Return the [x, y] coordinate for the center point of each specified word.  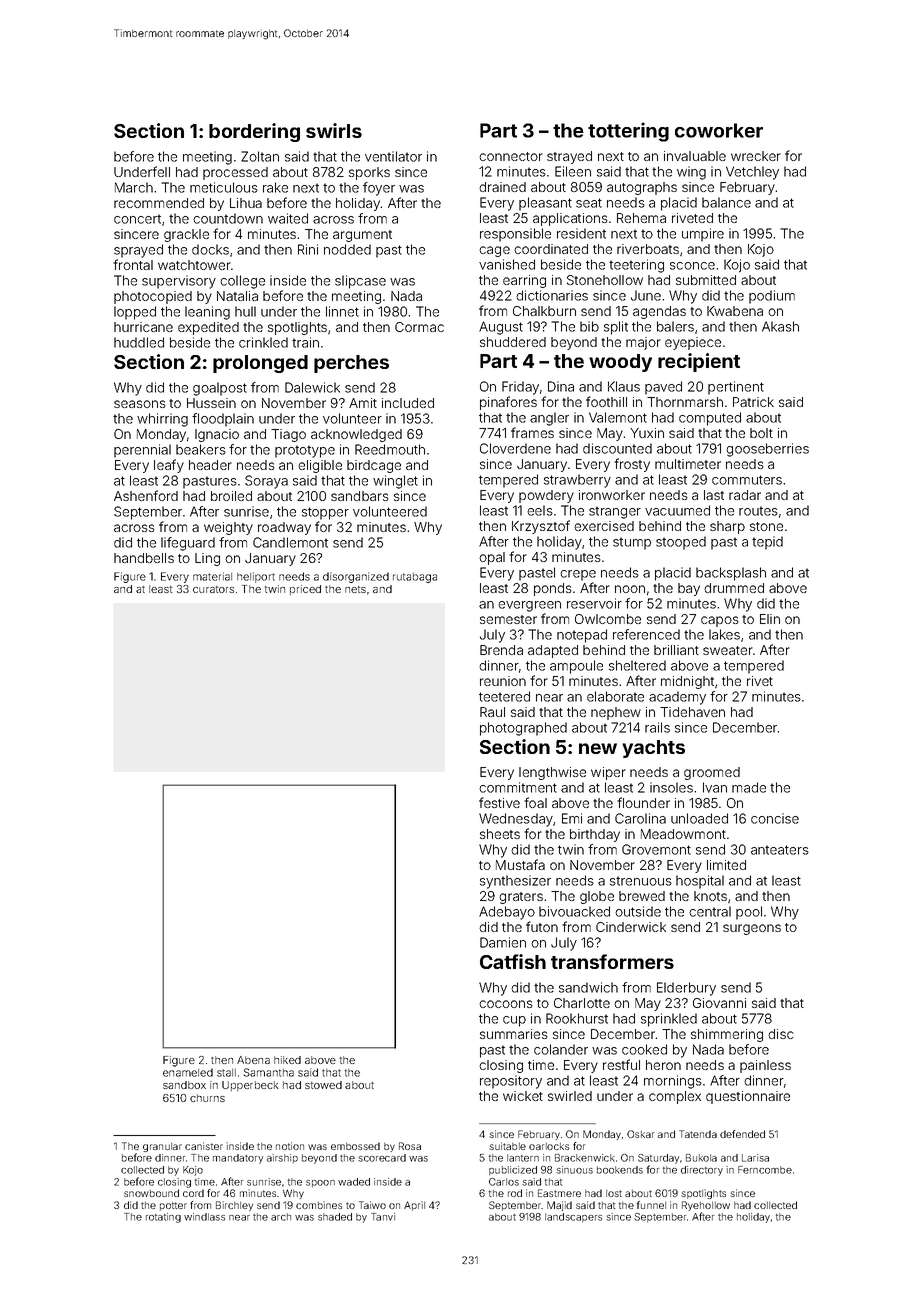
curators [213, 589]
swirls [334, 130]
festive [499, 802]
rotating [163, 1218]
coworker [719, 130]
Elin [770, 619]
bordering [254, 132]
